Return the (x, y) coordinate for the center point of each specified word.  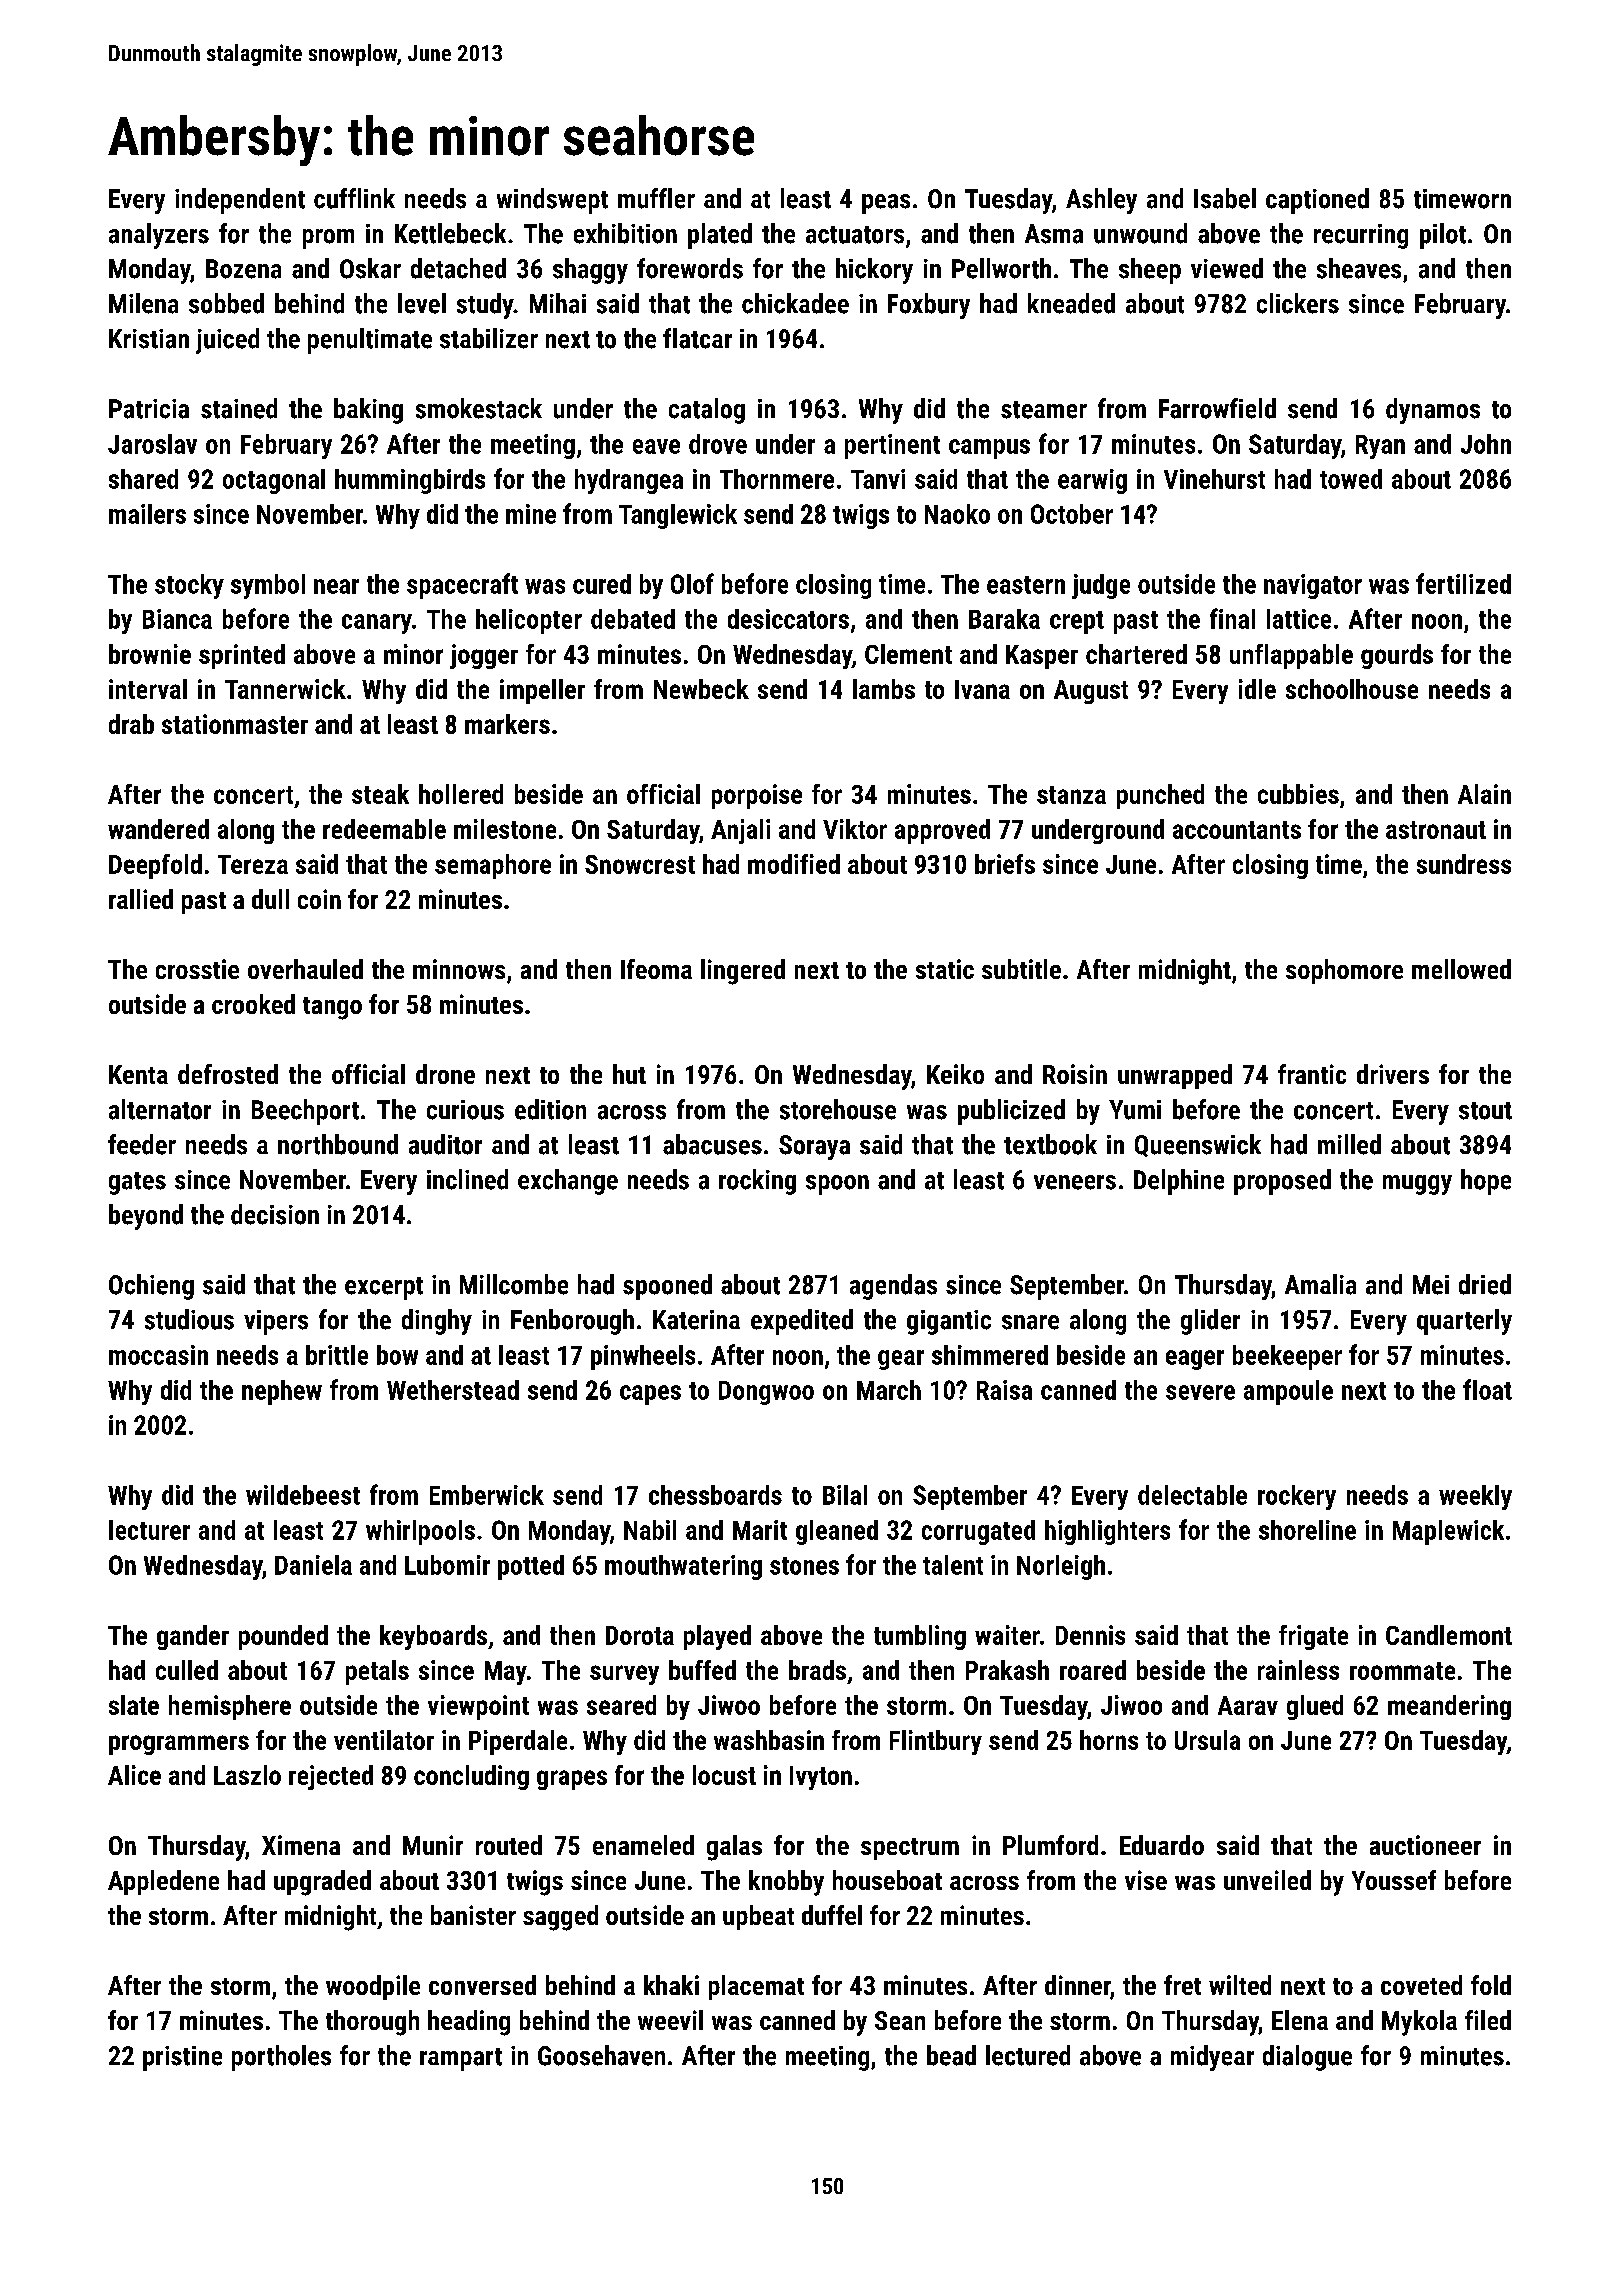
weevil (670, 2020)
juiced (227, 341)
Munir (433, 1845)
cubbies (1298, 794)
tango (332, 1008)
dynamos (1433, 411)
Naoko (957, 514)
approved (942, 831)
